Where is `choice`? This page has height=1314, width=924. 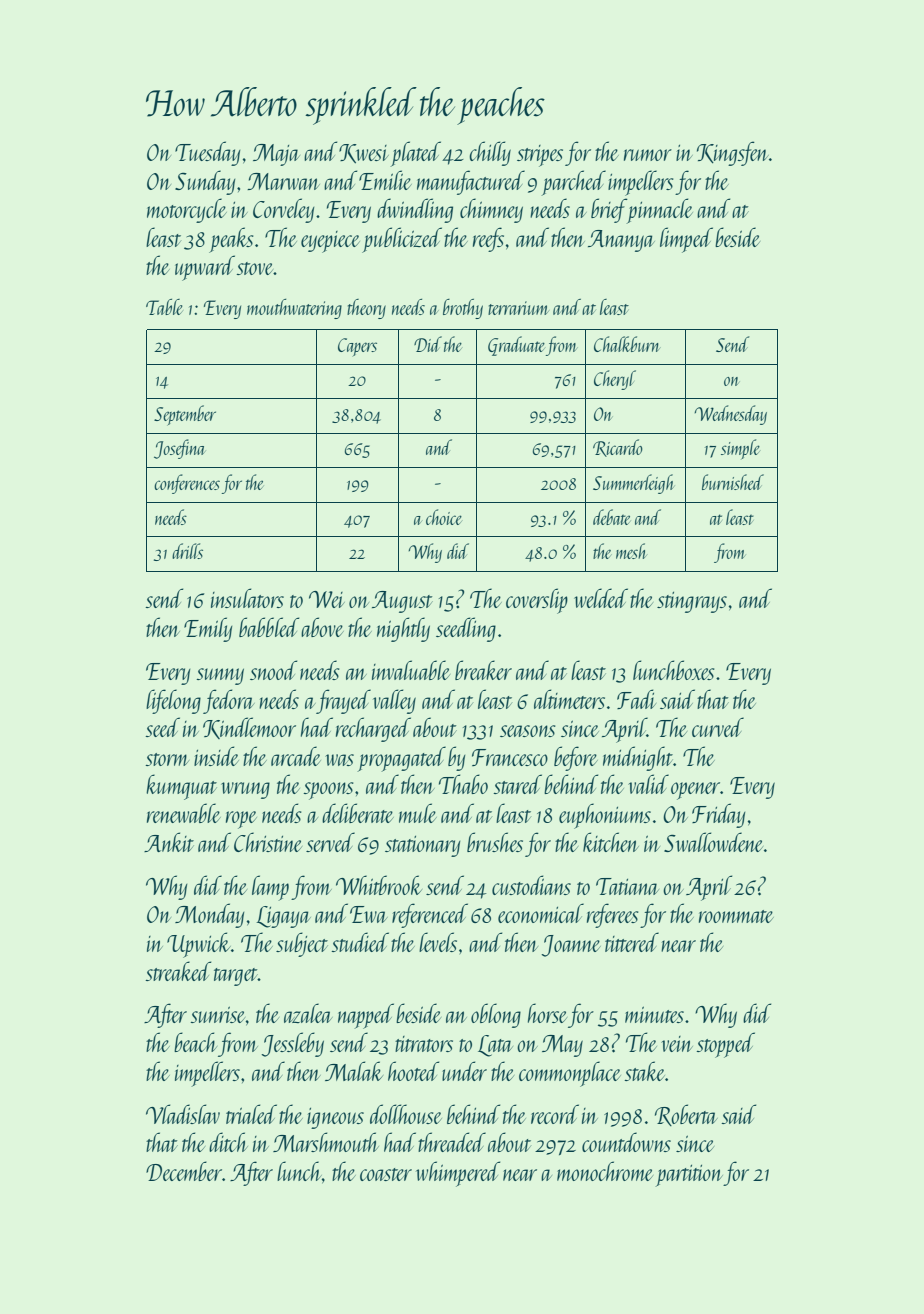
choice is located at coordinates (444, 517).
